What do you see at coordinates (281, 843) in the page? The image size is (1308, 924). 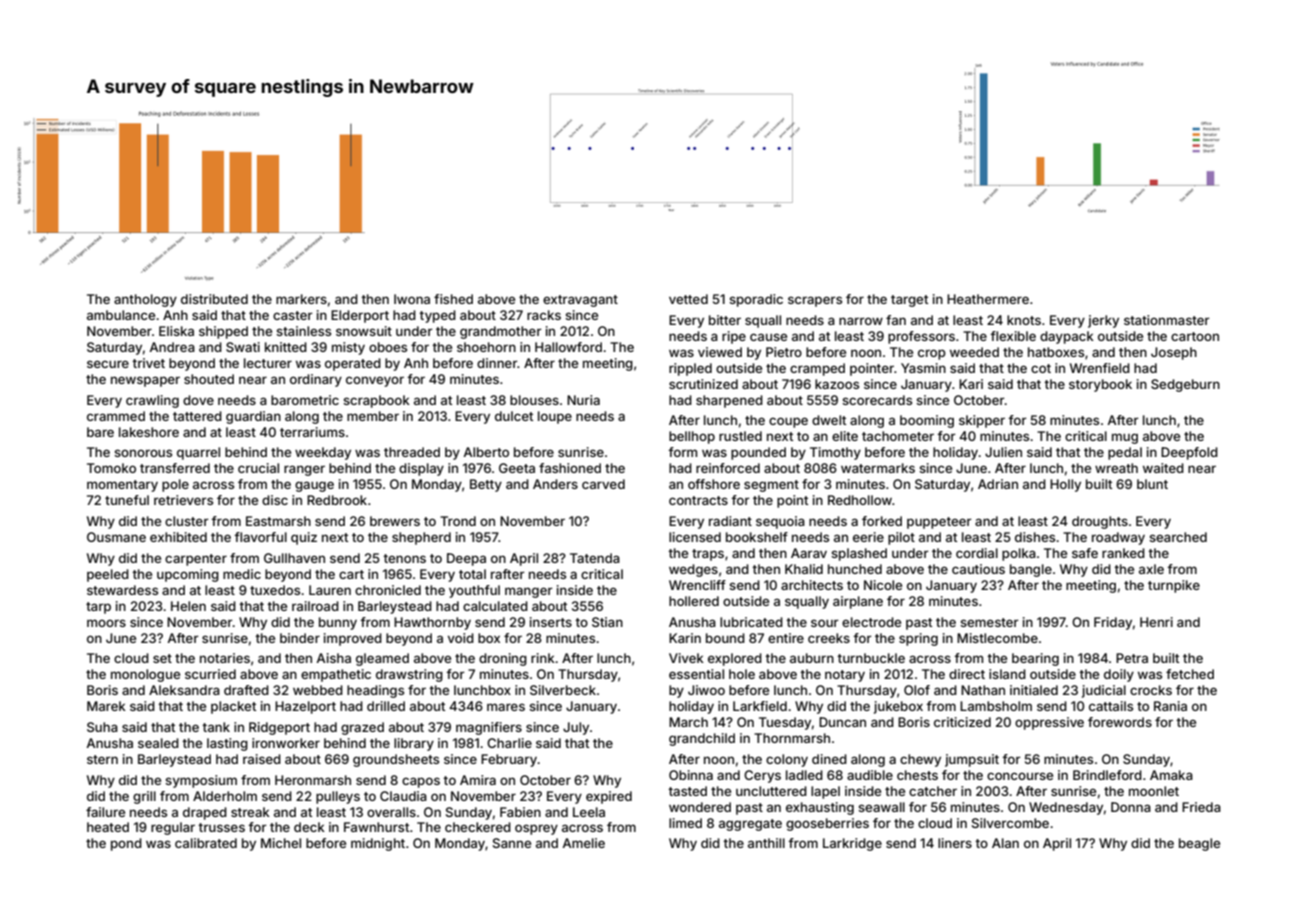 I see `Michel` at bounding box center [281, 843].
